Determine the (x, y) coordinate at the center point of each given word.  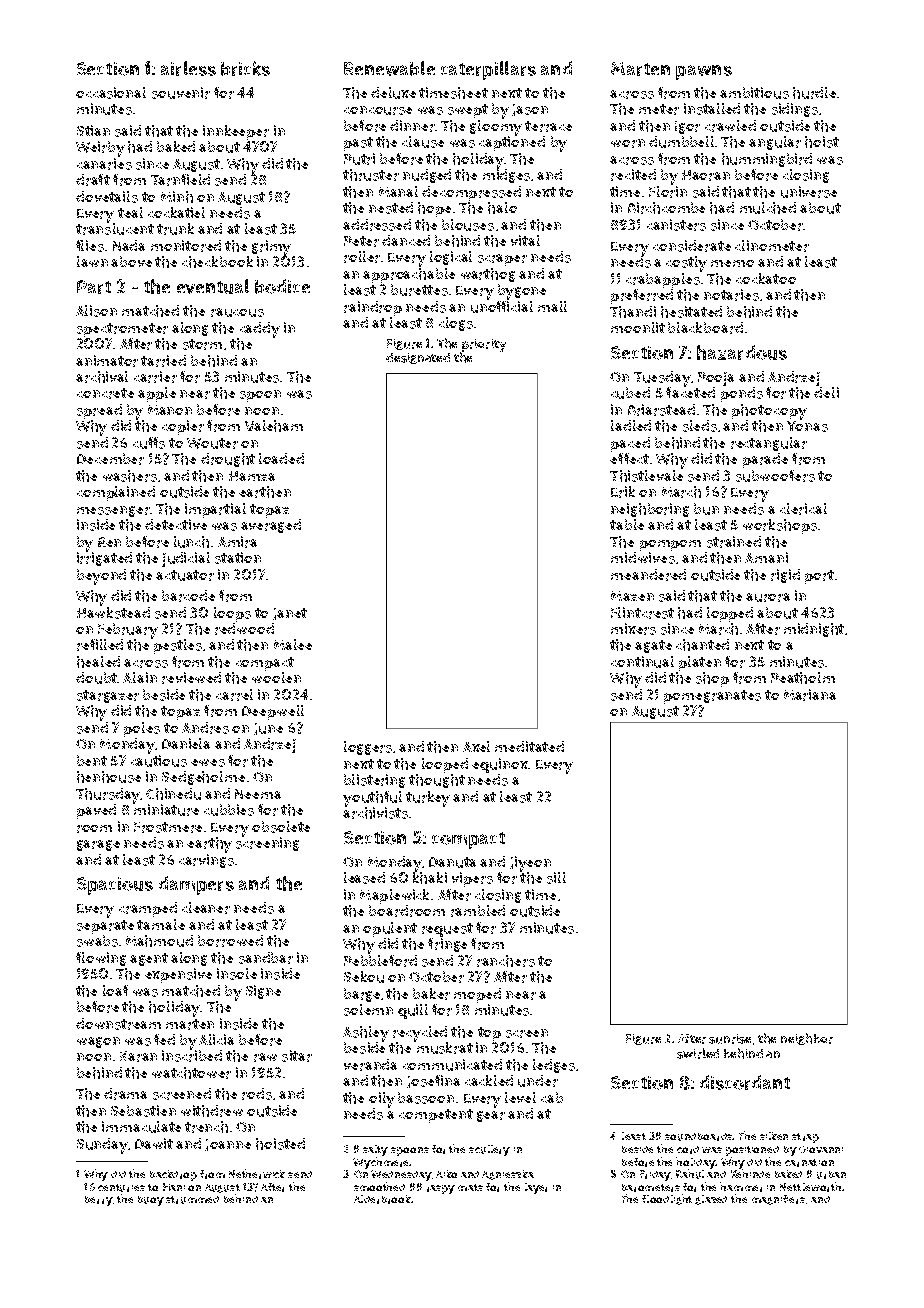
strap (805, 1138)
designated (418, 358)
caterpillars (488, 70)
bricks (245, 68)
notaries (731, 295)
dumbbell (681, 142)
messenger (113, 511)
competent (436, 1116)
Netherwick (257, 1174)
